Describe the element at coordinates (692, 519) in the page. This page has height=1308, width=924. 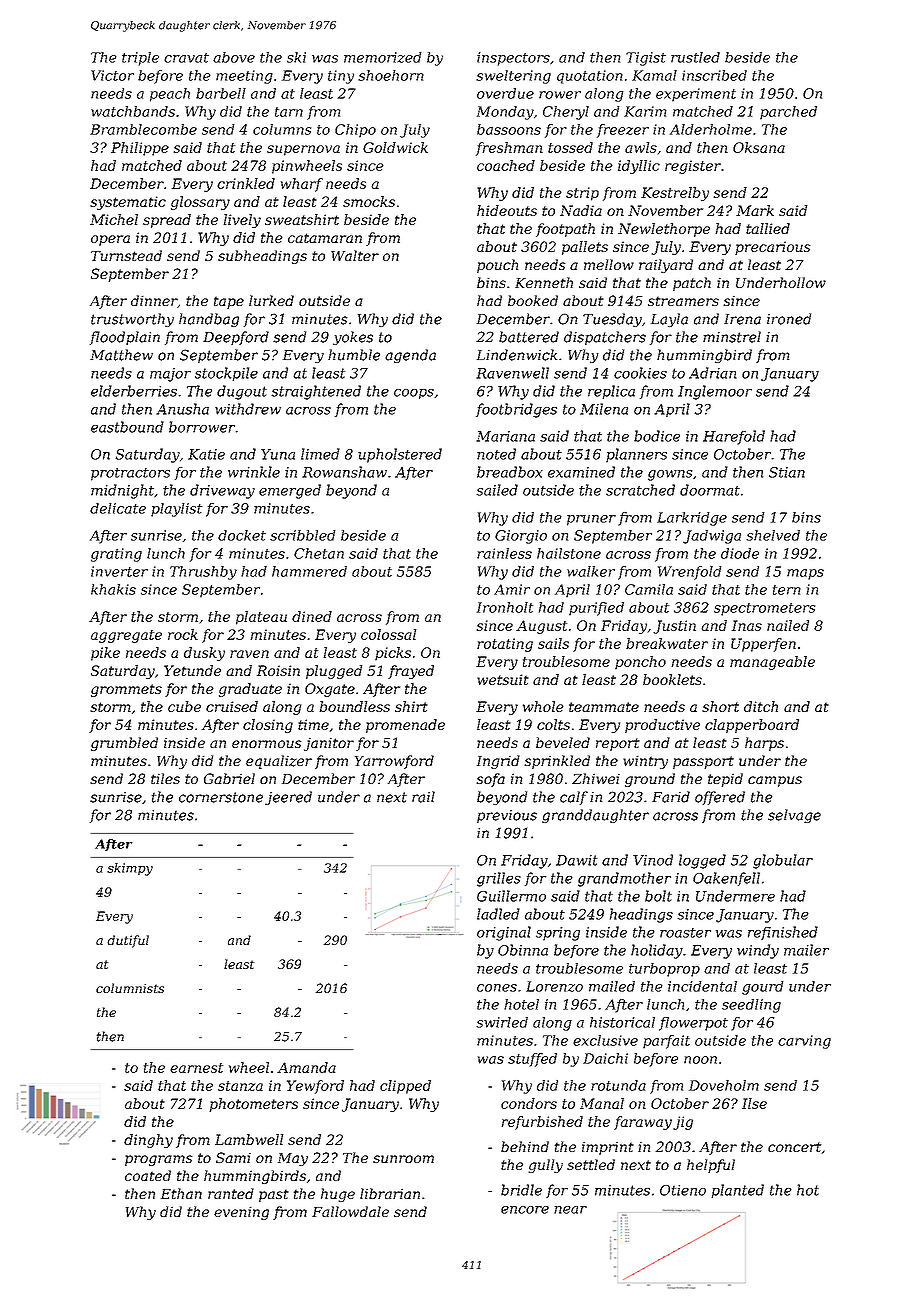
I see `Larkridge` at that location.
